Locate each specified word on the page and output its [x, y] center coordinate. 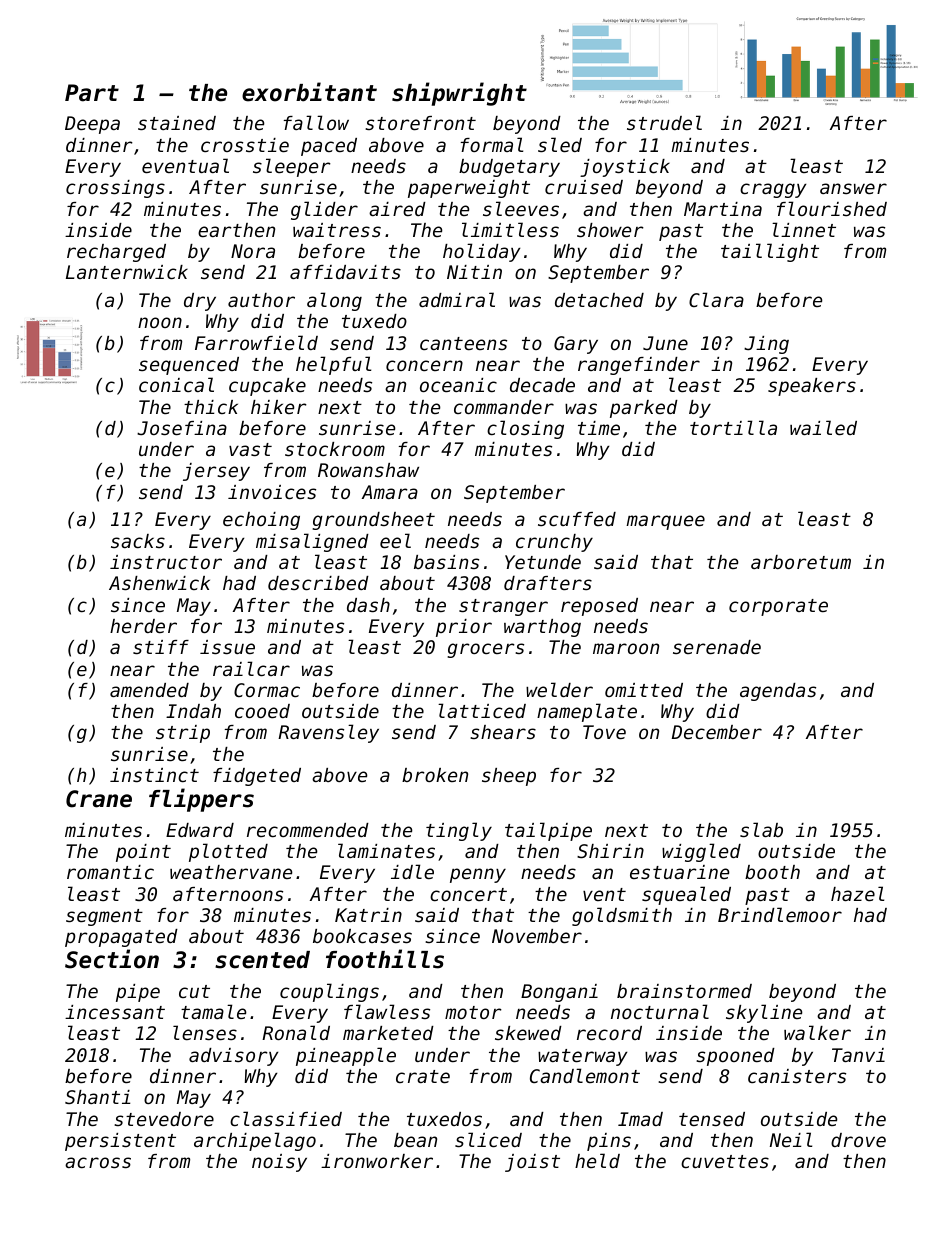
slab [761, 829]
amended [149, 690]
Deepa [92, 125]
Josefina [182, 428]
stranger [503, 607]
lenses [205, 1032]
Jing [766, 345]
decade [542, 385]
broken [435, 775]
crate [423, 1076]
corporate [778, 607]
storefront [420, 123]
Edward [200, 830]
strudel [664, 122]
